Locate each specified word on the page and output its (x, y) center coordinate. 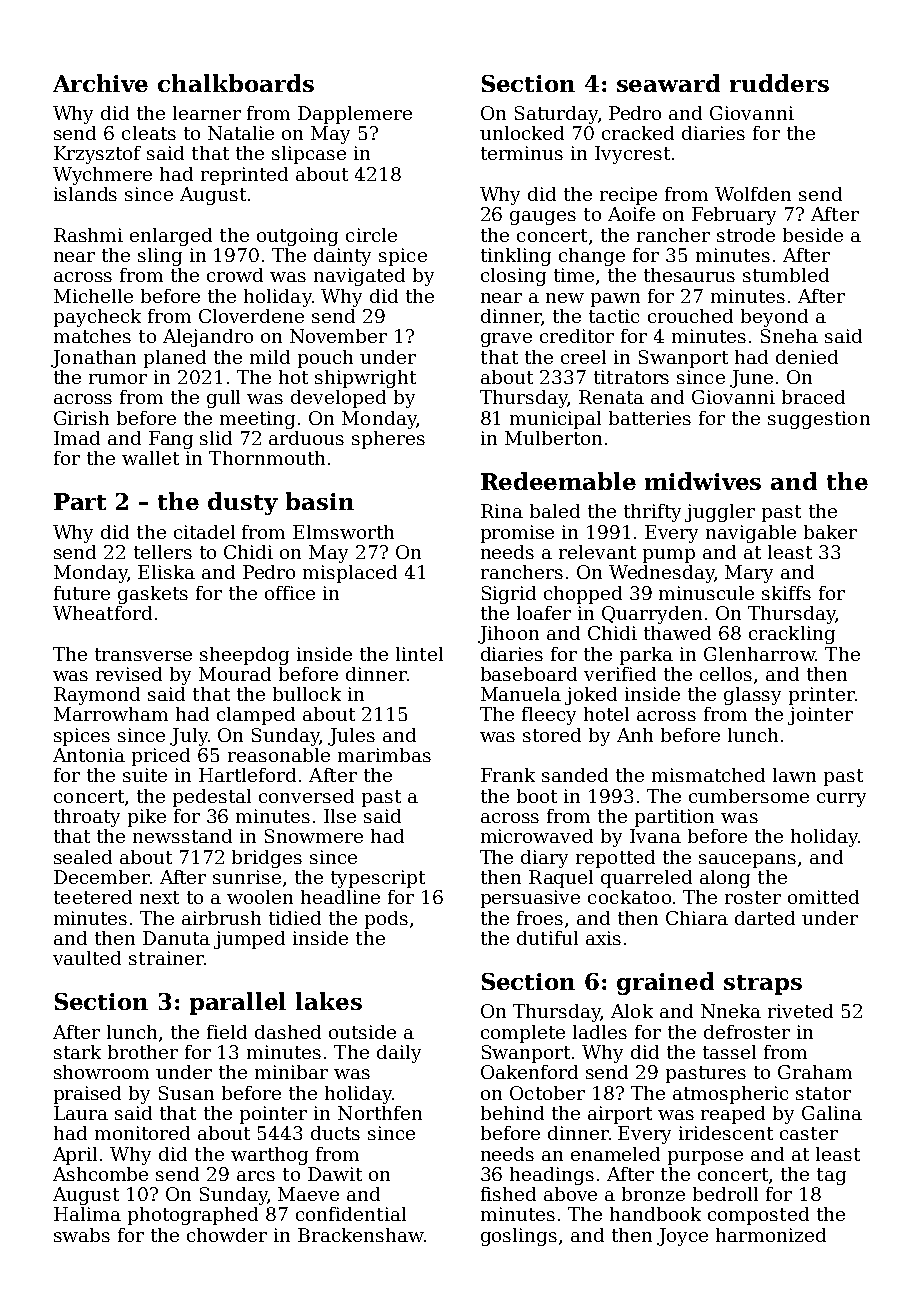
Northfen (380, 1113)
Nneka (731, 1011)
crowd (235, 275)
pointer (273, 1115)
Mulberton (553, 438)
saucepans (747, 861)
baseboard (529, 674)
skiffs (786, 593)
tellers (163, 552)
